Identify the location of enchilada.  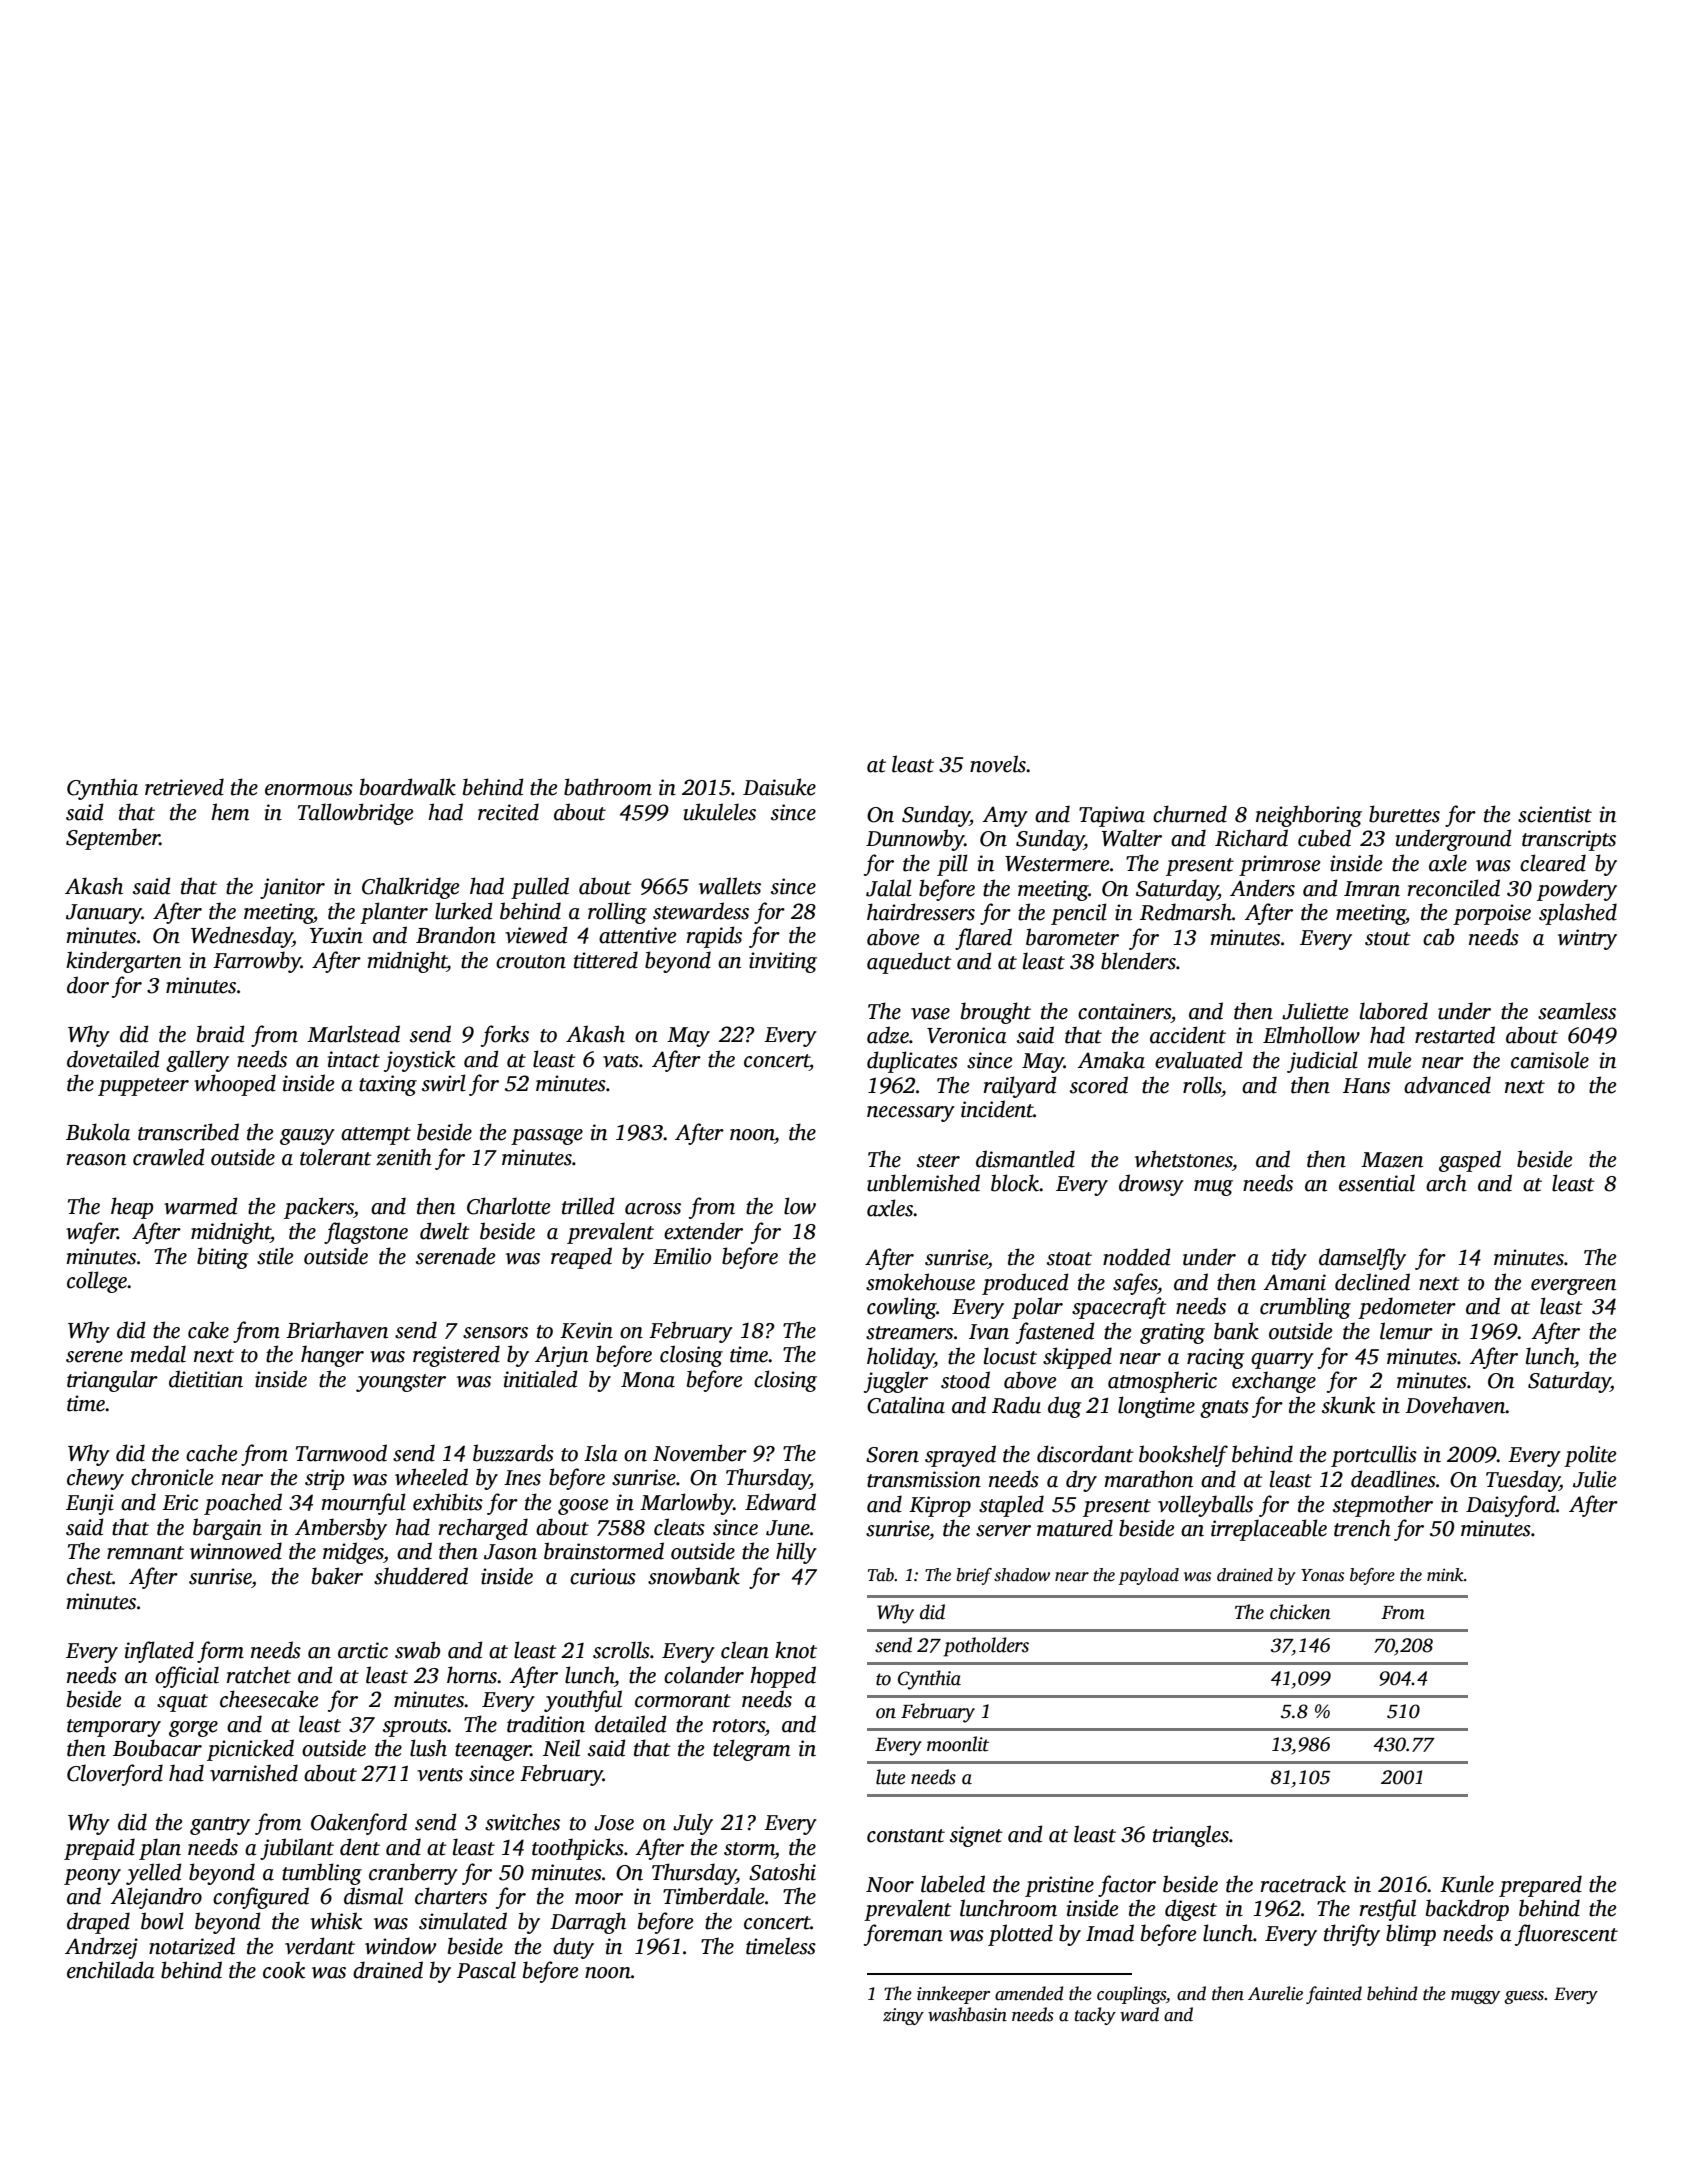
(111, 1970).
